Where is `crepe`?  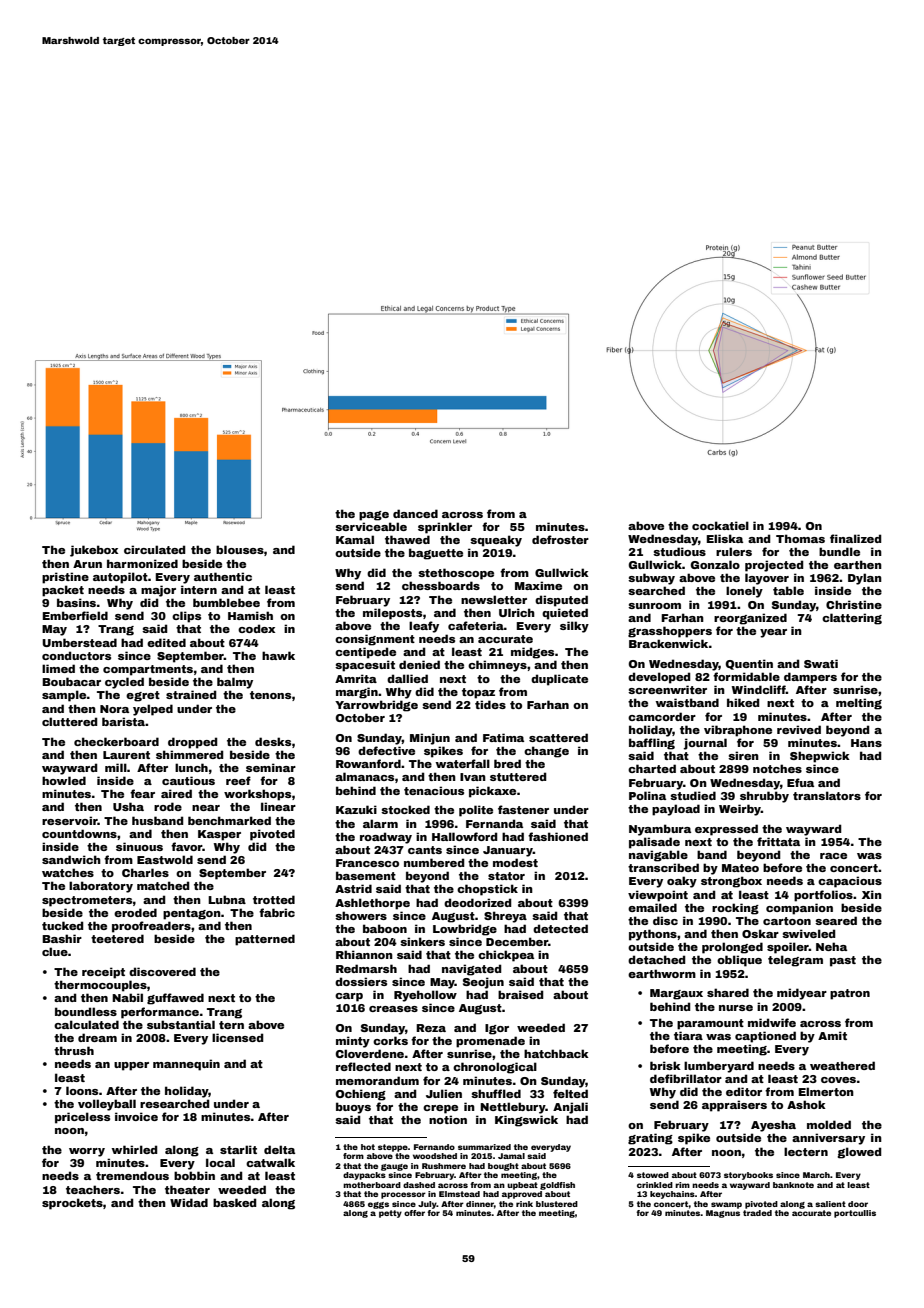
crepe is located at coordinates (440, 1109).
